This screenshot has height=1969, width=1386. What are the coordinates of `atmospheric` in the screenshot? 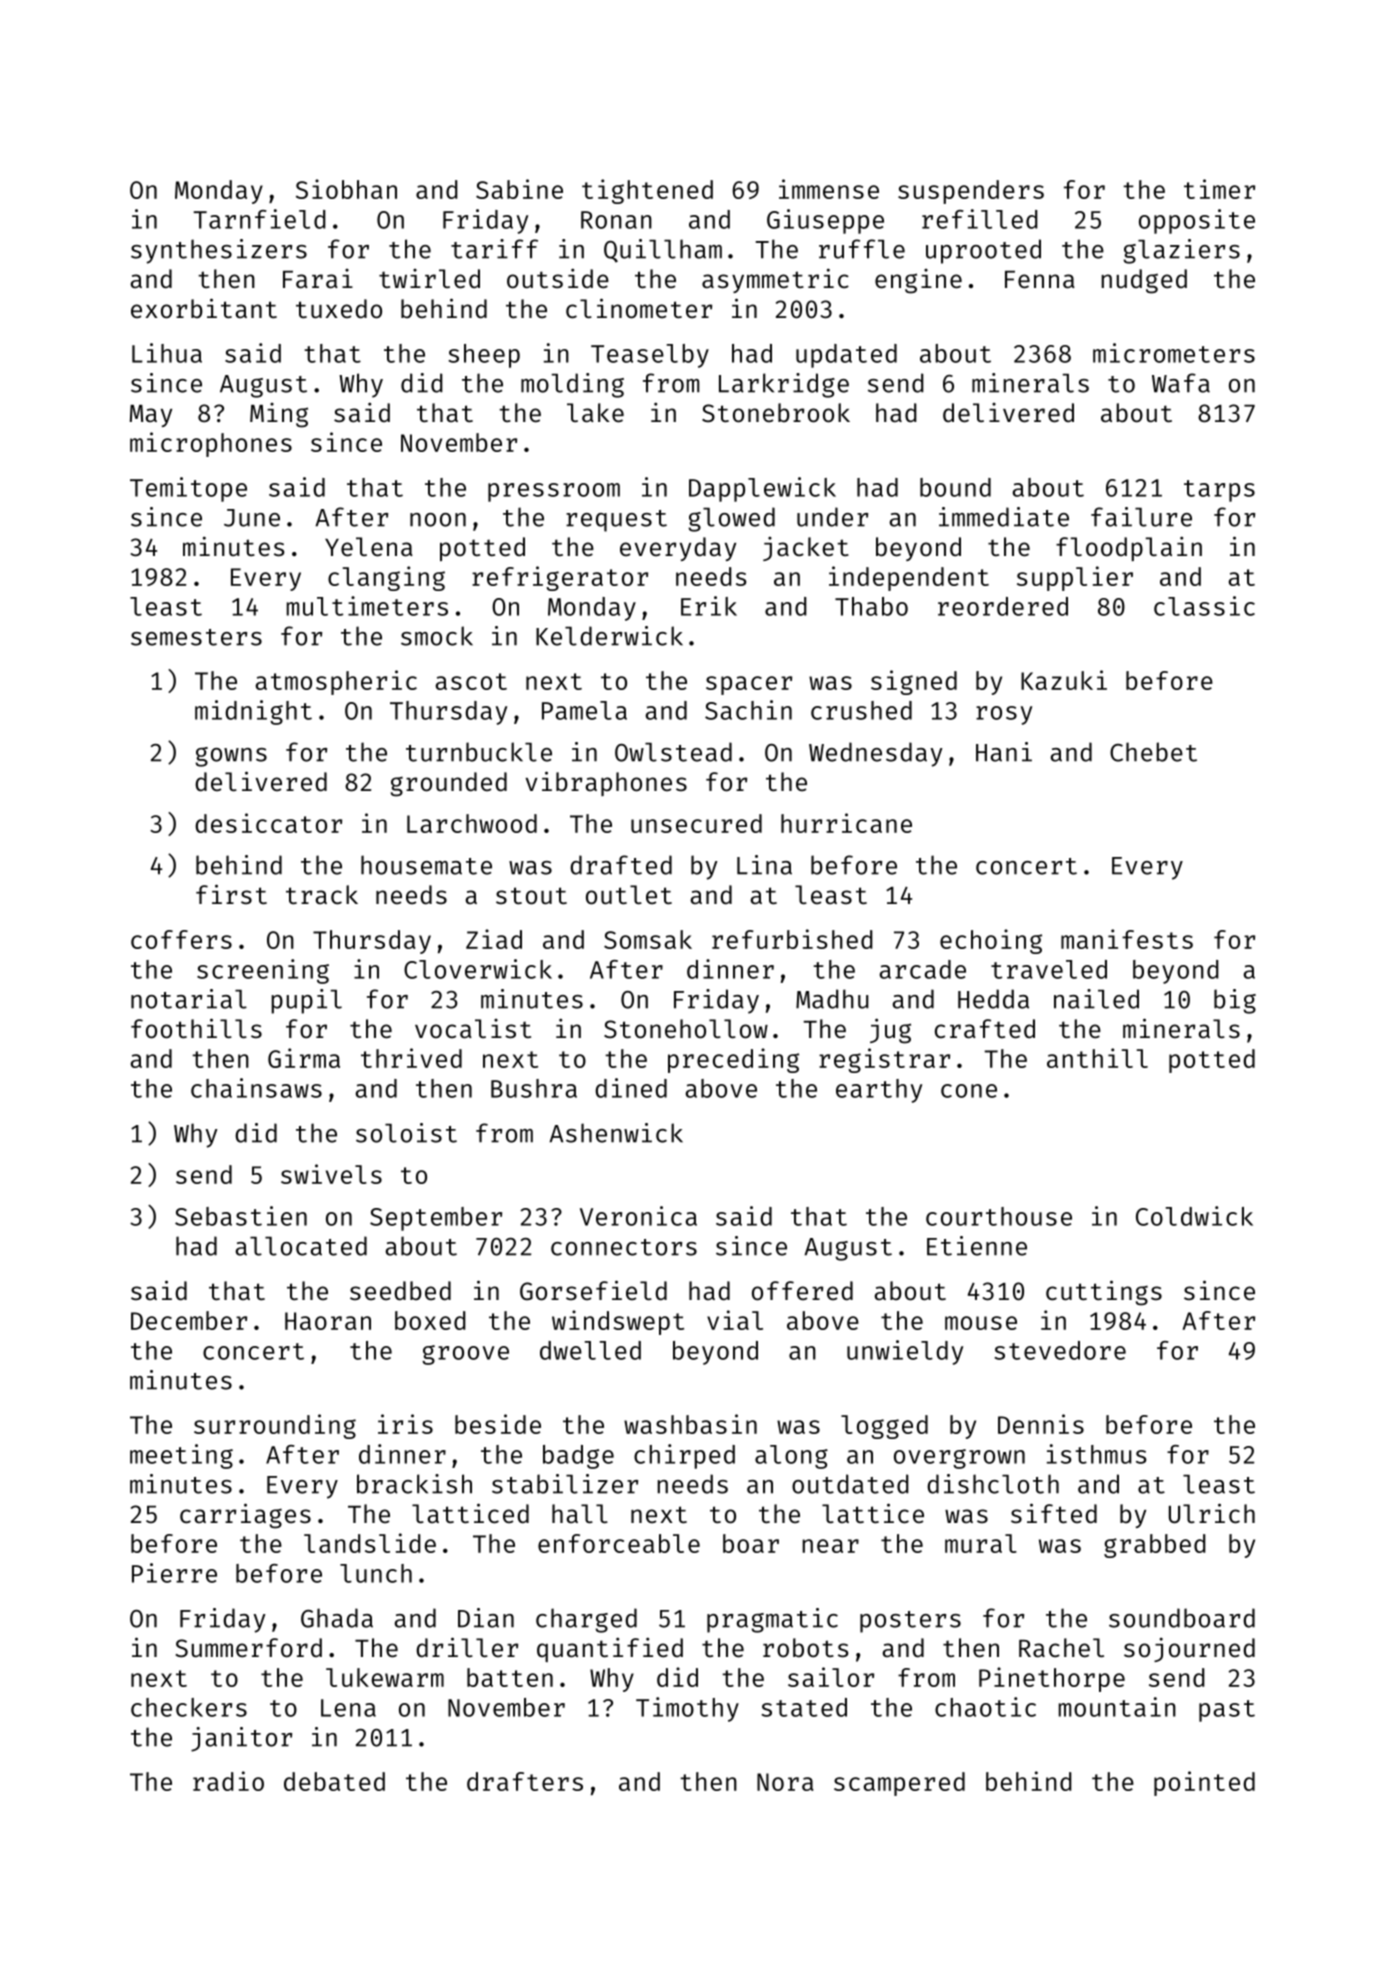 It's located at (336, 682).
